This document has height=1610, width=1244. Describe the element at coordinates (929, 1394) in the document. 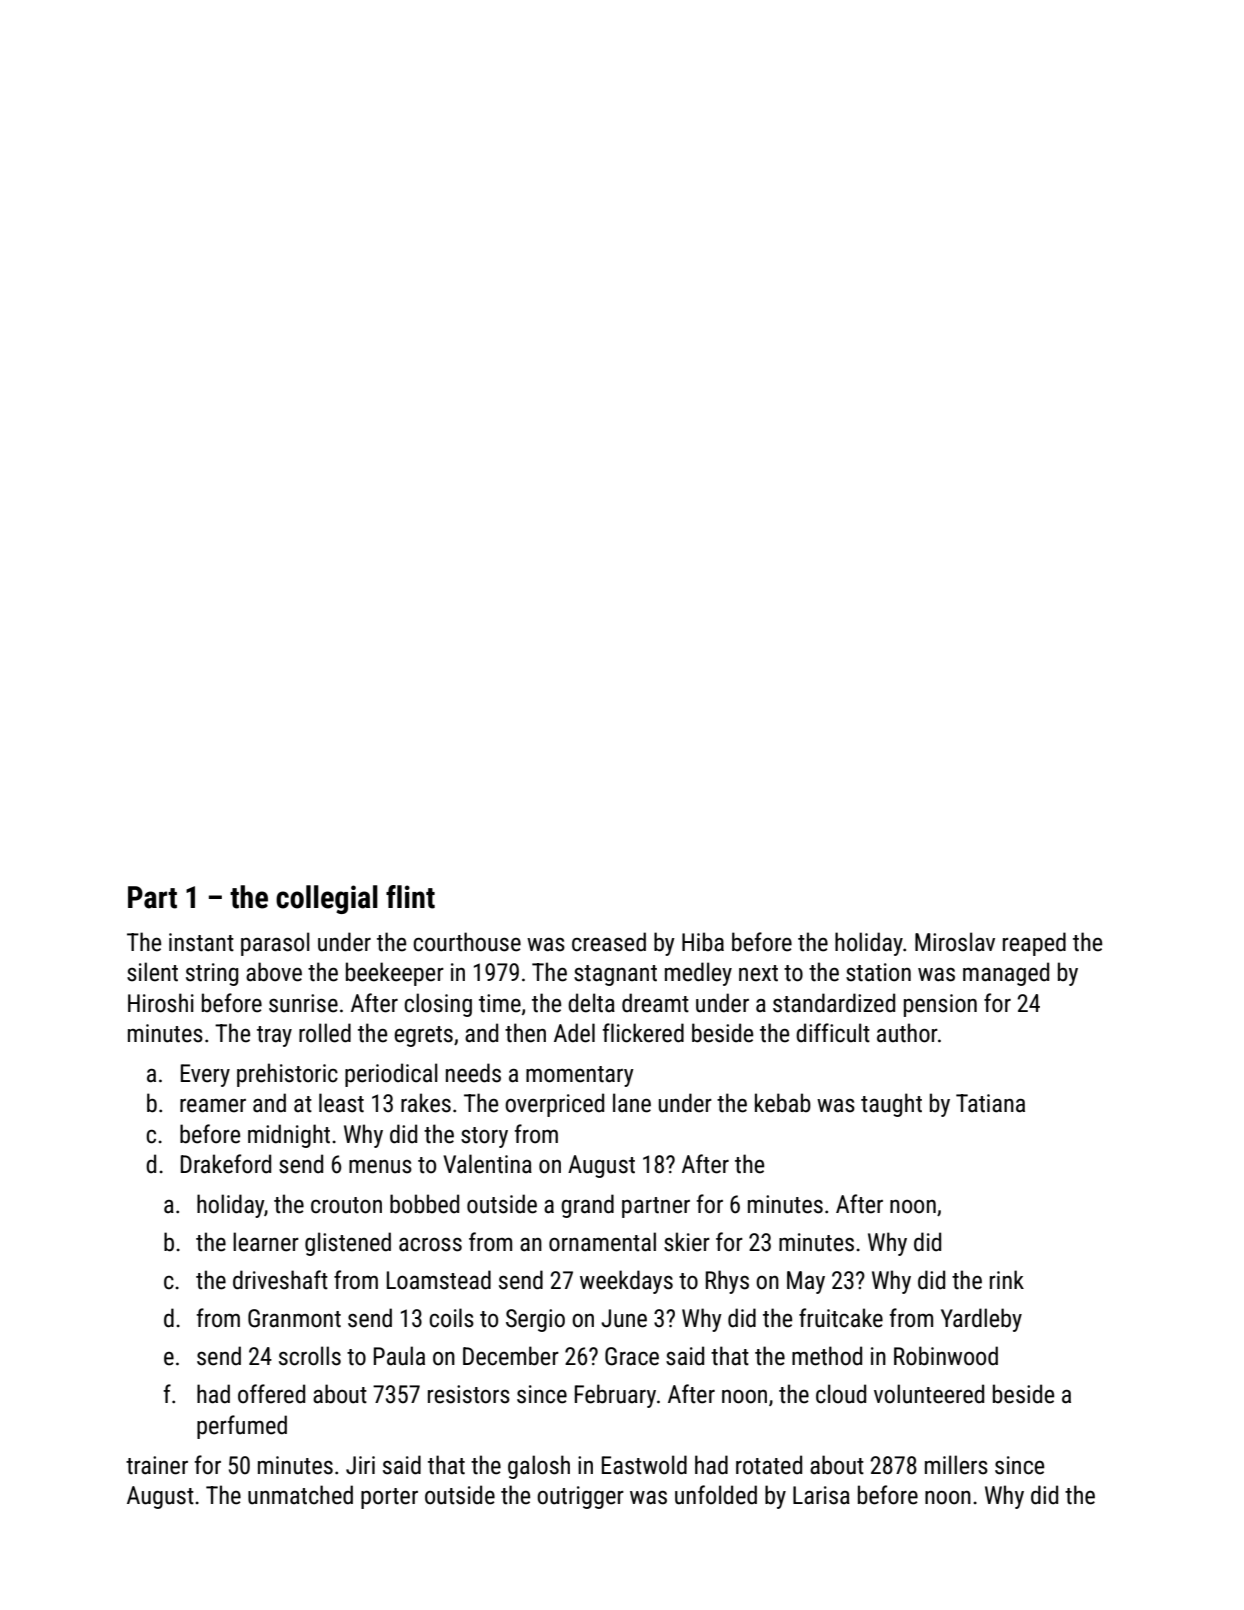

I see `volunteered` at that location.
